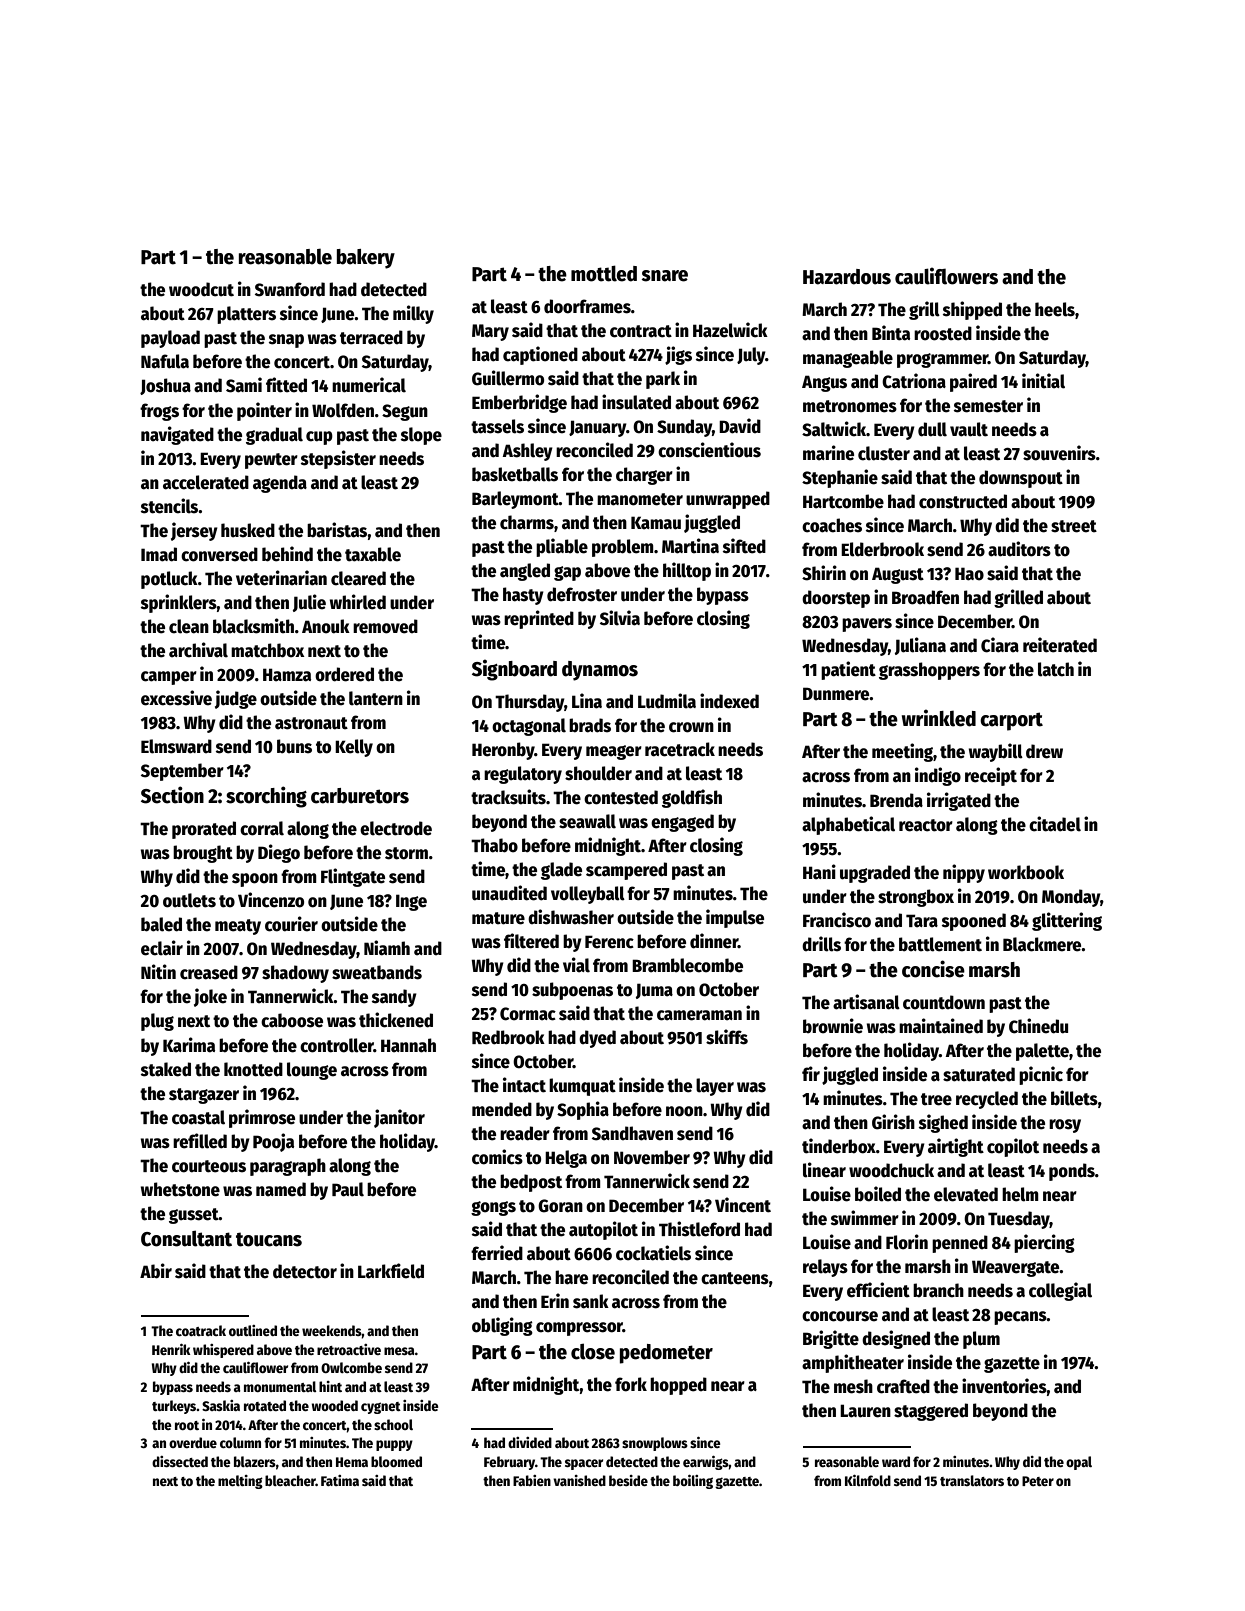  Describe the element at coordinates (621, 797) in the image. I see `contested` at that location.
